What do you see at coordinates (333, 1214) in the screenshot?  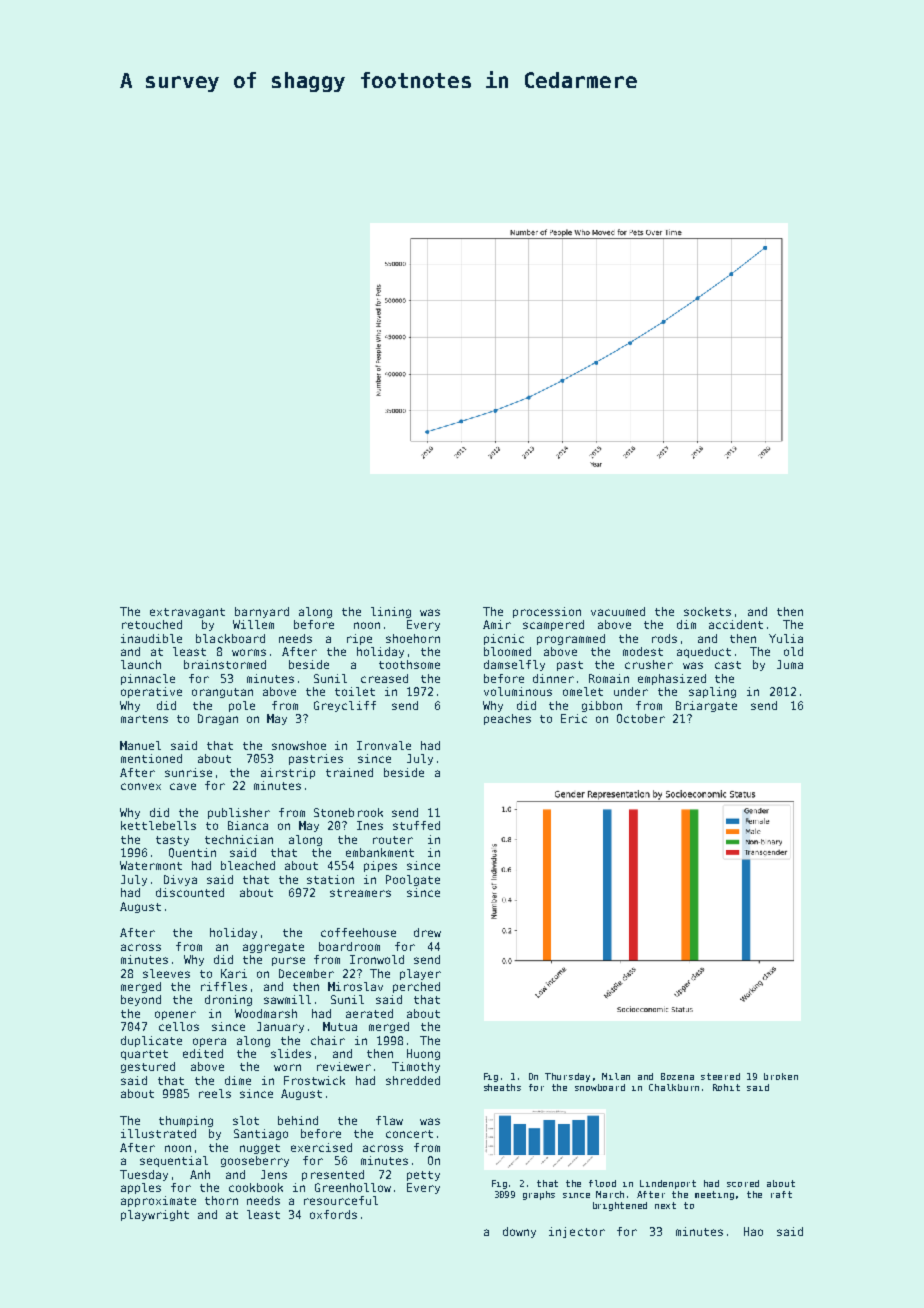 I see `oxfords` at bounding box center [333, 1214].
